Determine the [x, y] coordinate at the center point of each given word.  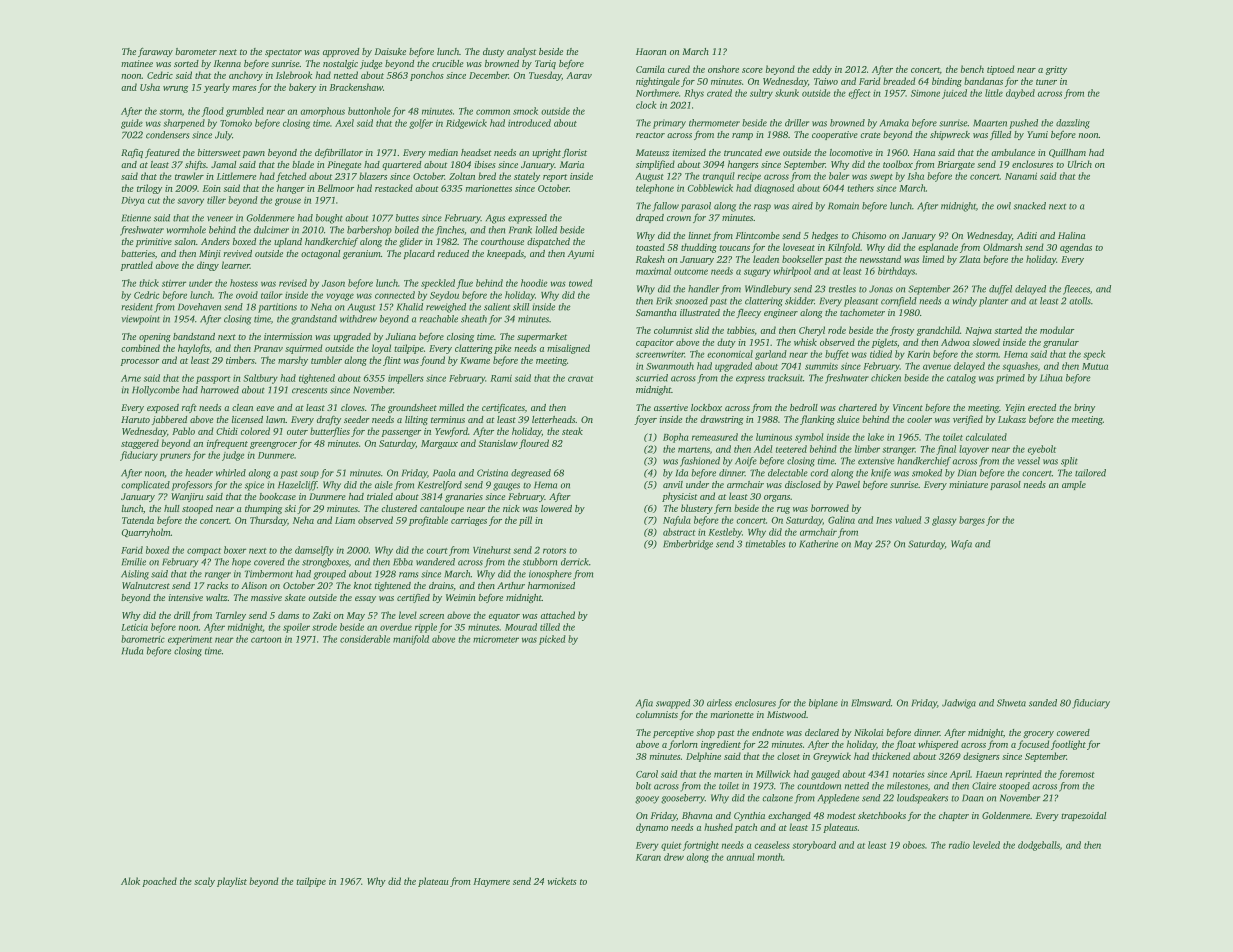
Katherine [818, 544]
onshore [723, 69]
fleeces [1076, 290]
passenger [401, 433]
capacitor [655, 343]
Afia [644, 704]
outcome [691, 272]
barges [972, 521]
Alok [130, 881]
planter [993, 302]
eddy [822, 70]
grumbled [245, 112]
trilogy [149, 189]
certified [413, 598]
